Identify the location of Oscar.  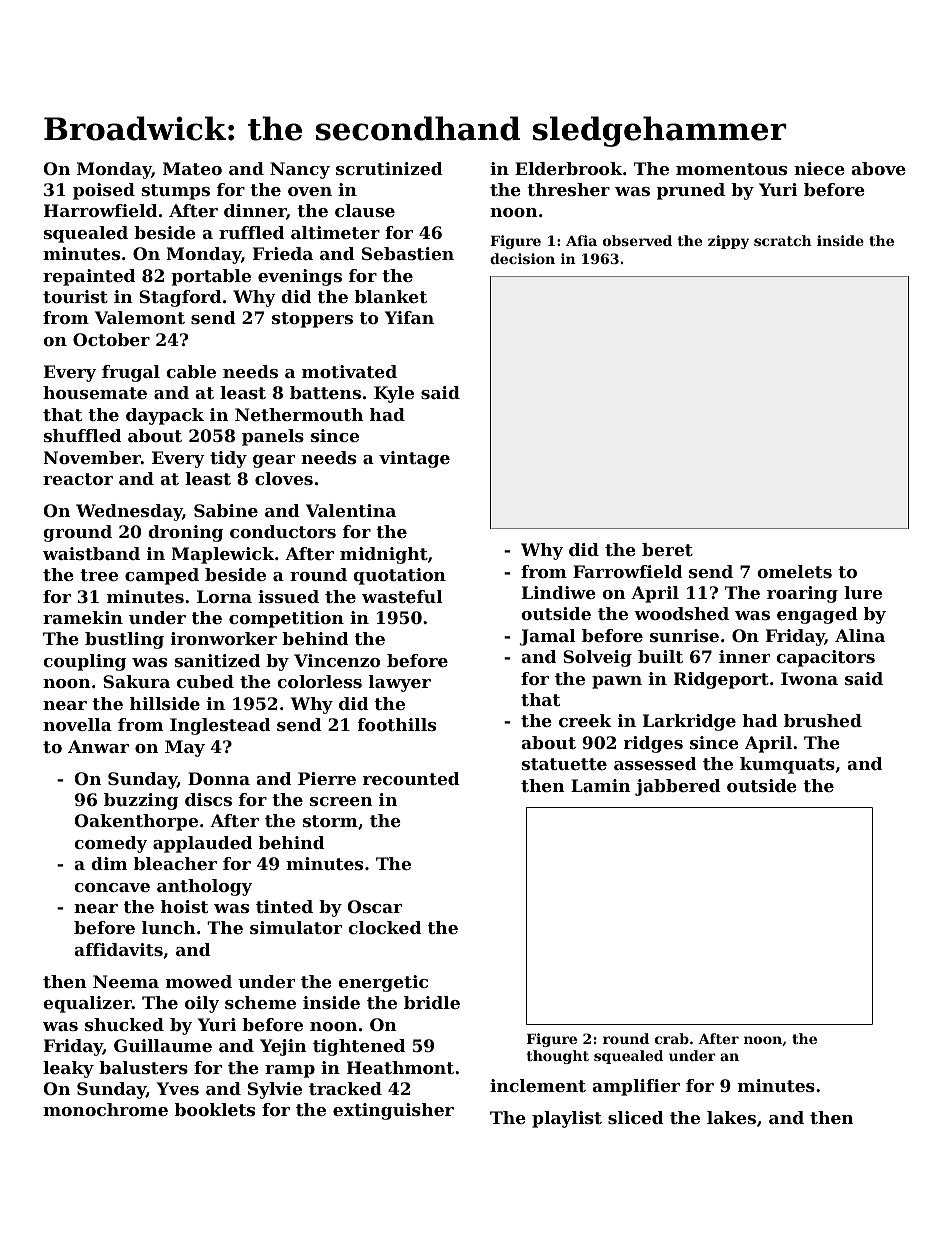
(374, 906).
